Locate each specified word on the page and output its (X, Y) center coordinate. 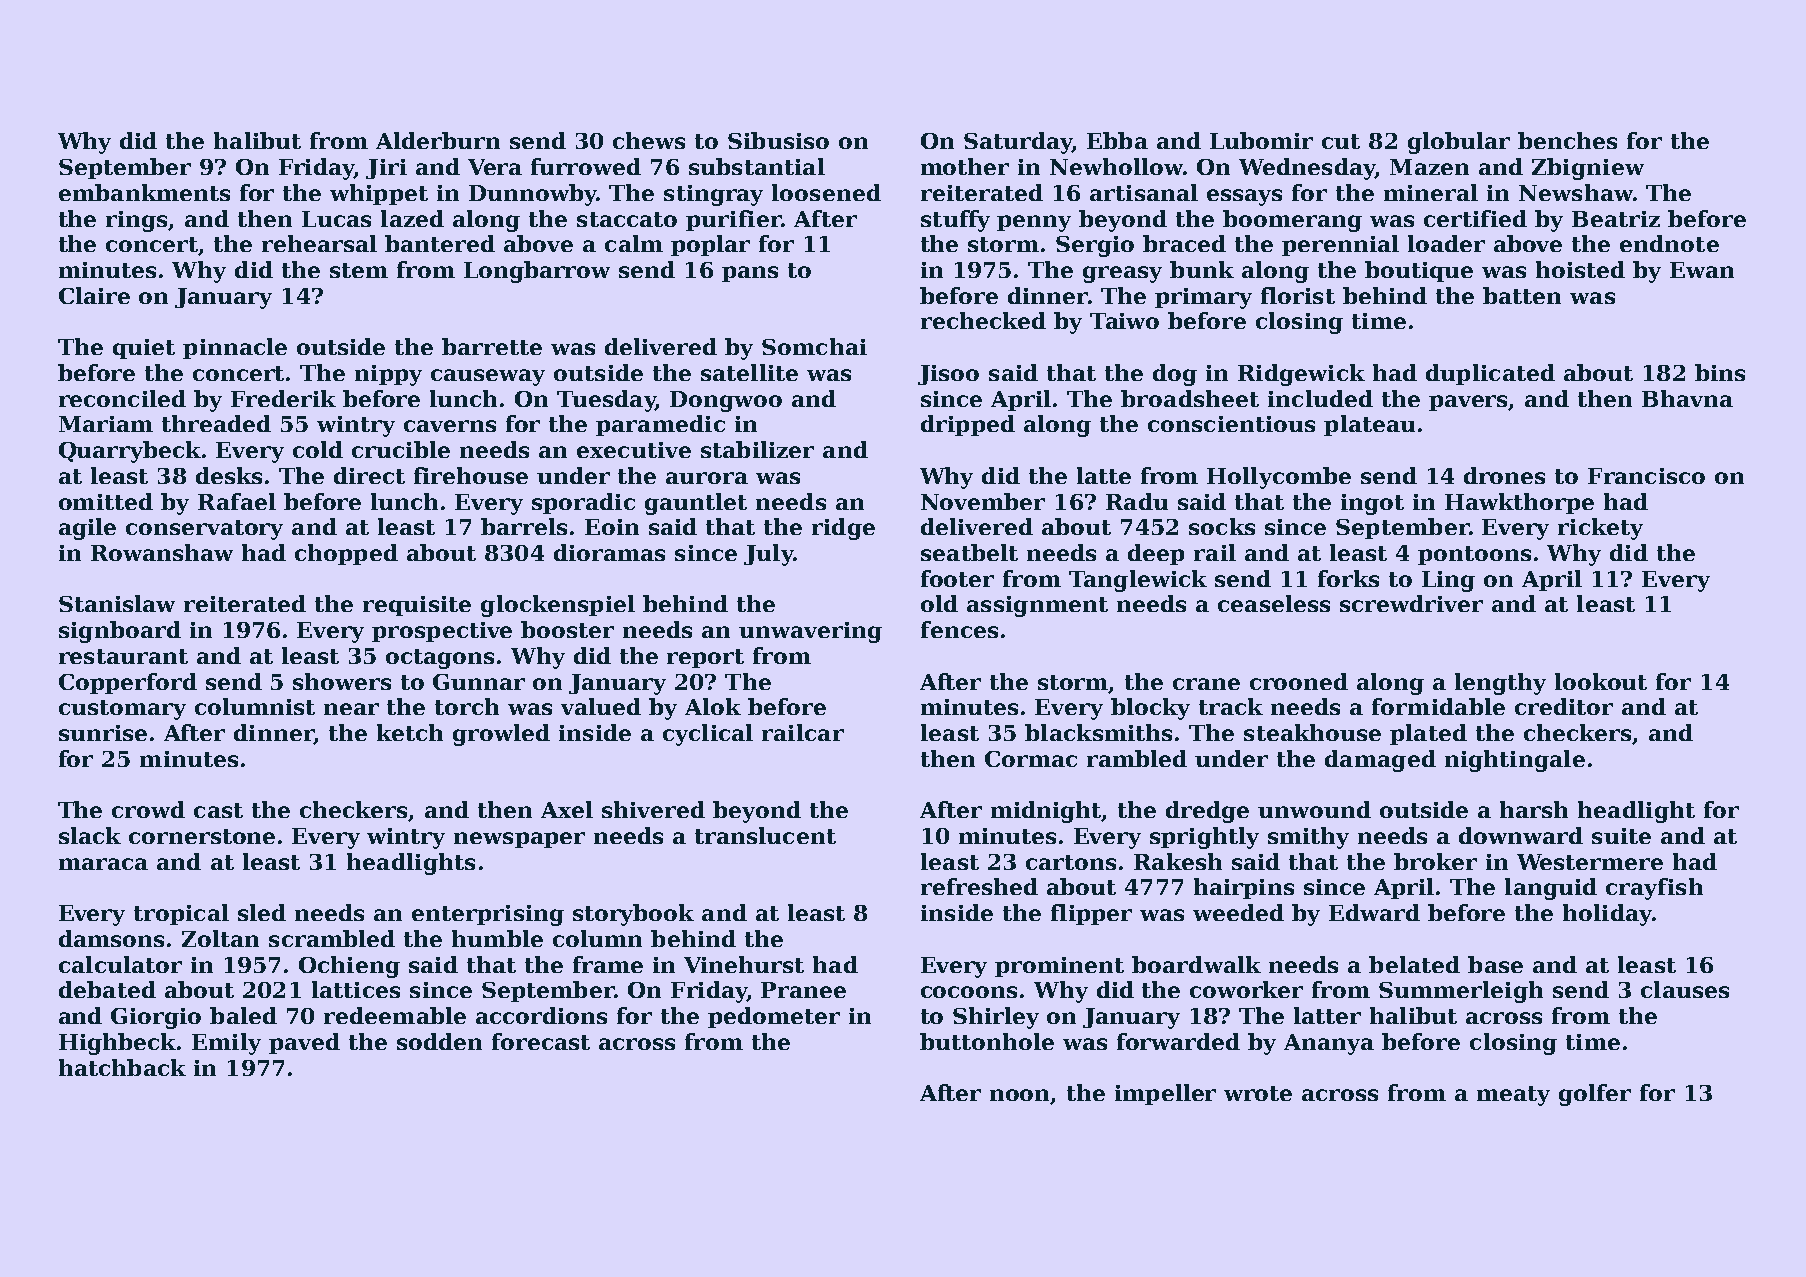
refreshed (979, 886)
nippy (388, 375)
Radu (1137, 501)
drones (1504, 475)
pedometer (774, 1017)
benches (1567, 140)
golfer (1595, 1095)
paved (304, 1043)
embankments (144, 192)
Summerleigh (1461, 992)
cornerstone (202, 836)
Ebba (1117, 140)
